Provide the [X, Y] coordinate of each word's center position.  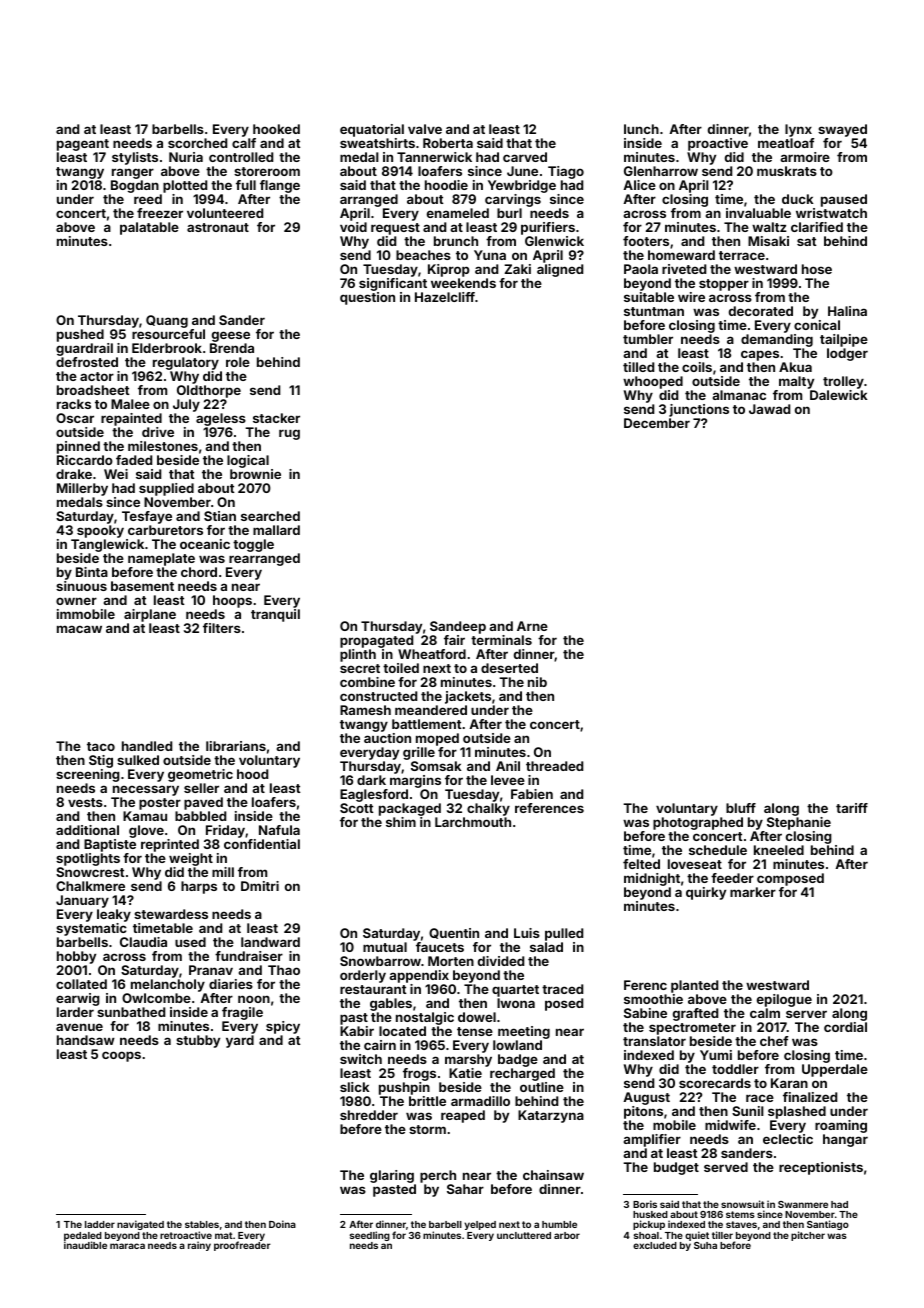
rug [289, 434]
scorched [197, 143]
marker [753, 892]
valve [425, 129]
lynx [798, 130]
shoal [646, 1235]
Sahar [465, 1189]
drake [74, 474]
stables [202, 1224]
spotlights [88, 859]
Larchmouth [473, 822]
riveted [684, 269]
